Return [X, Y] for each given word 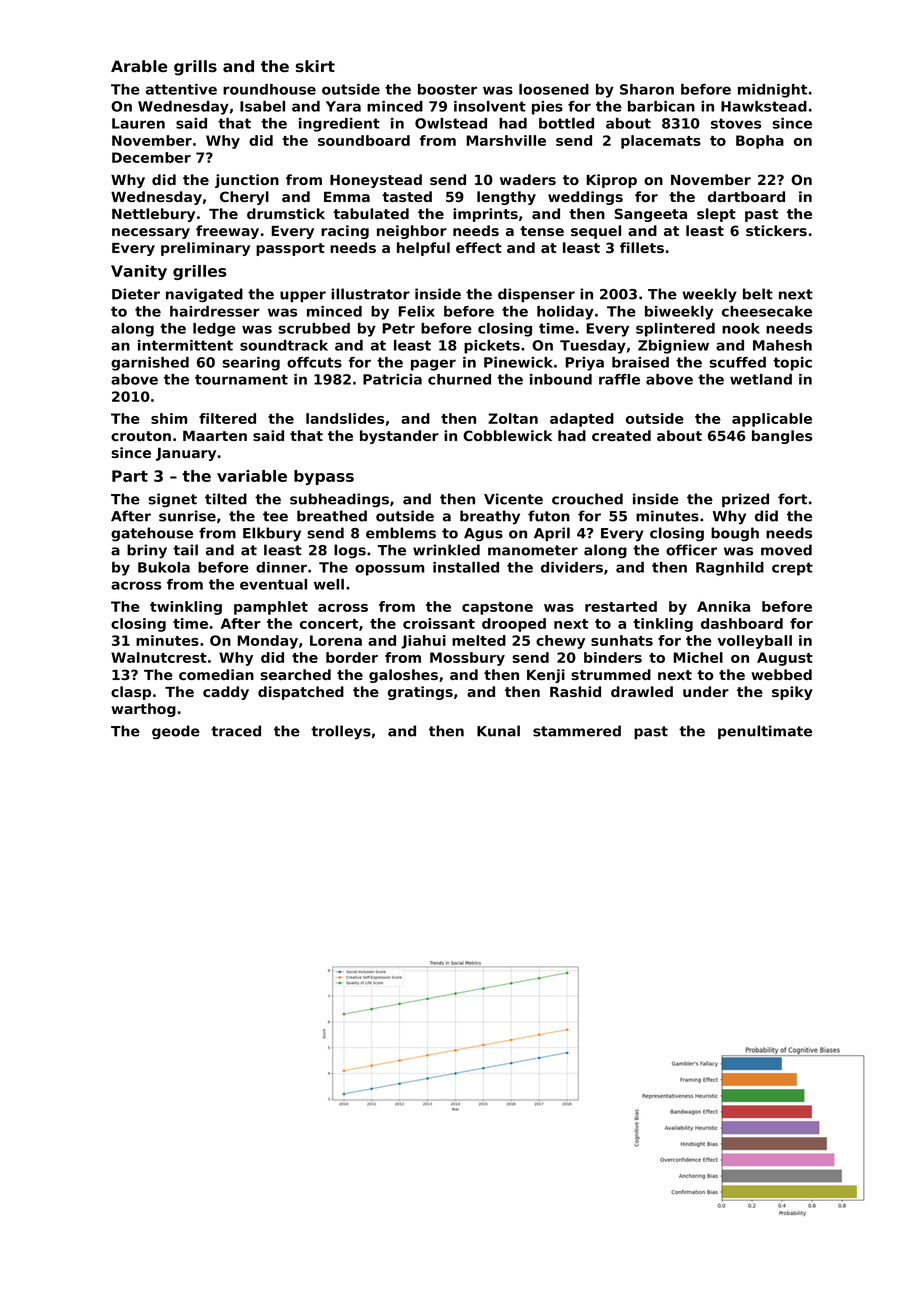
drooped [514, 625]
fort [792, 499]
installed [466, 567]
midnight [772, 91]
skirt [315, 66]
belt [758, 294]
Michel [698, 657]
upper [303, 296]
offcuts [314, 362]
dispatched [301, 693]
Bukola [164, 567]
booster [447, 89]
